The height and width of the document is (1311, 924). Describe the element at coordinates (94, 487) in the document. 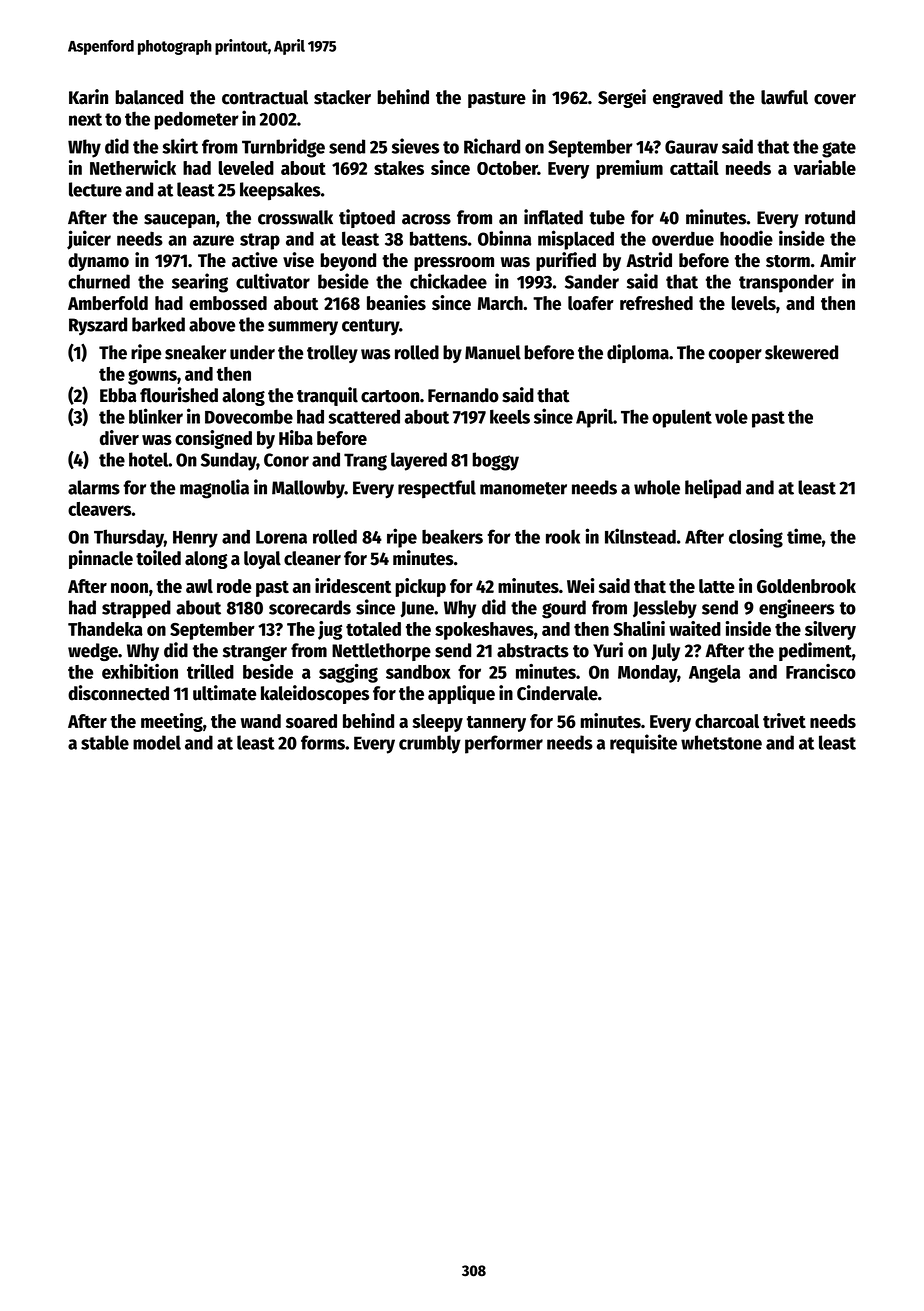

I see `alarms` at that location.
